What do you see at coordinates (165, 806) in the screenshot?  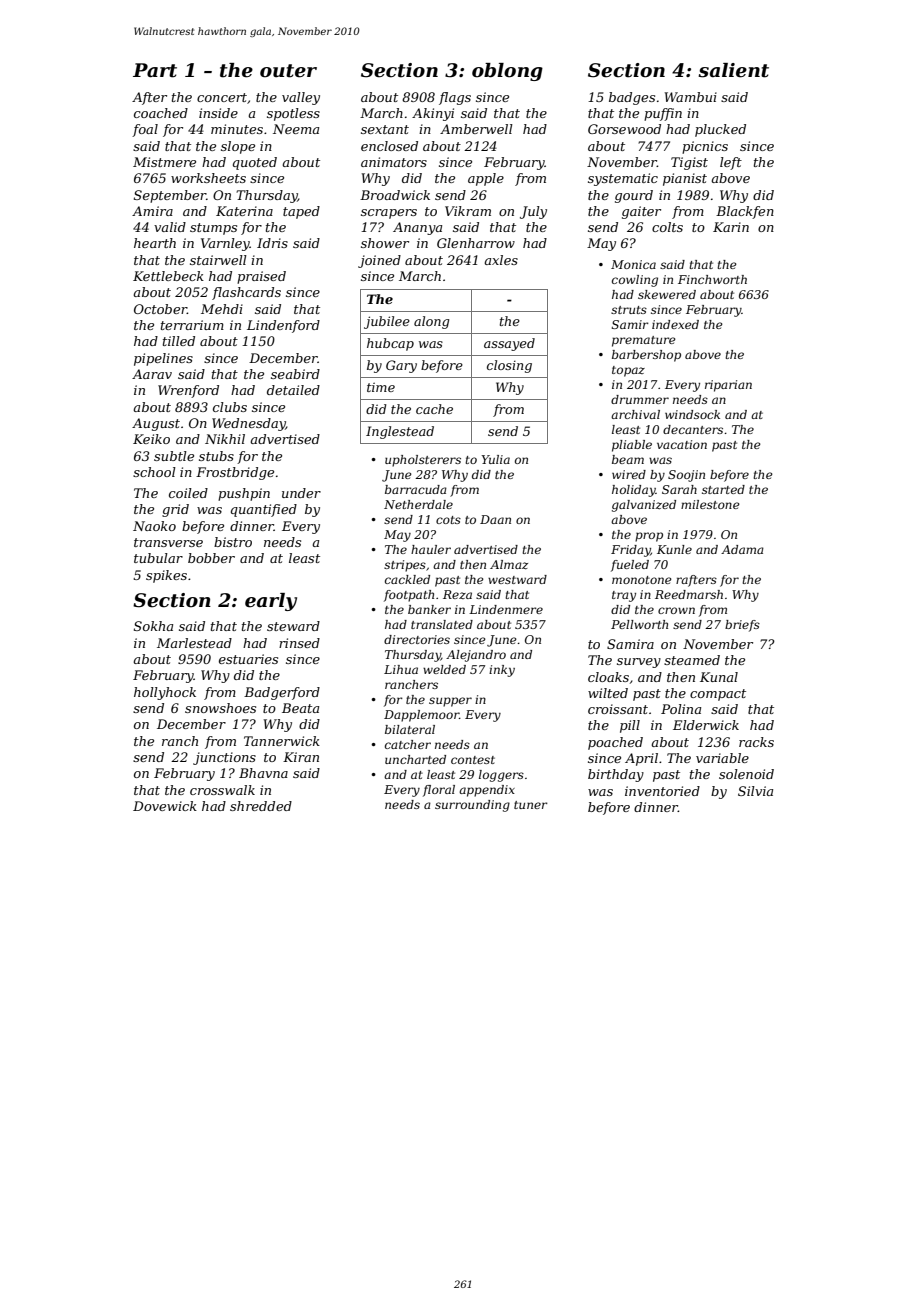 I see `Dovewick` at bounding box center [165, 806].
